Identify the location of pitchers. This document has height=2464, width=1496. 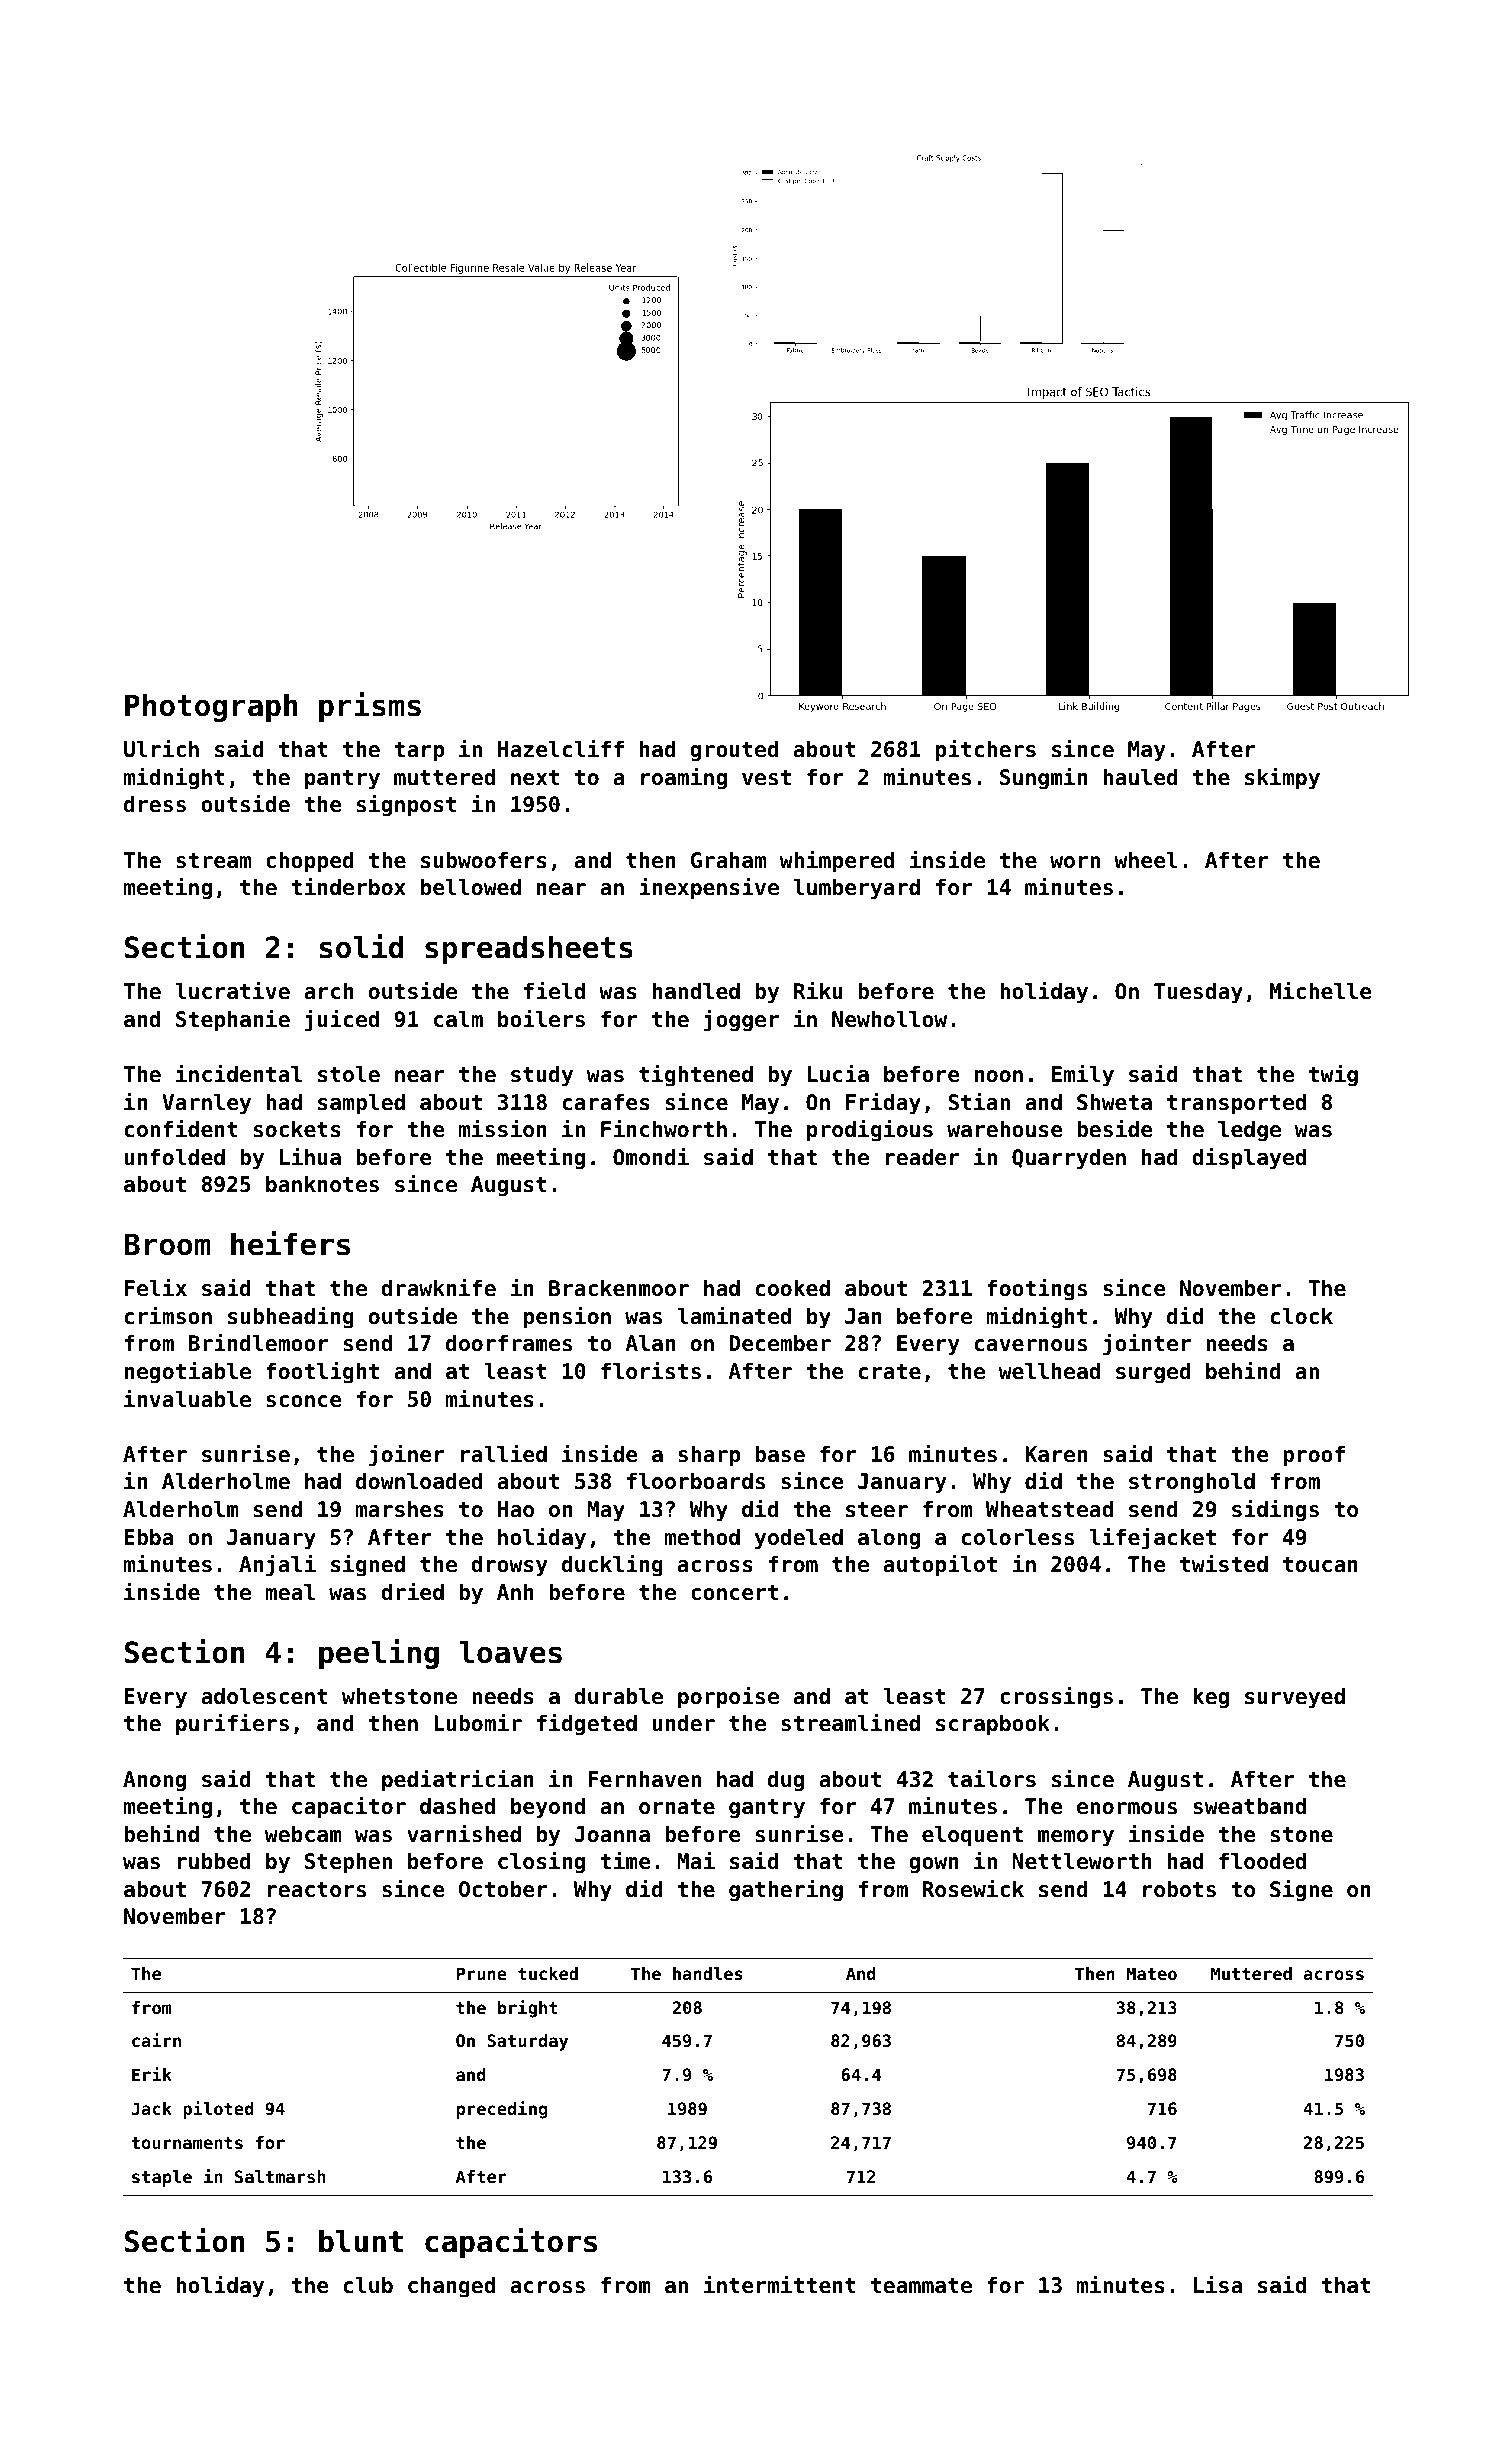
(986, 750).
